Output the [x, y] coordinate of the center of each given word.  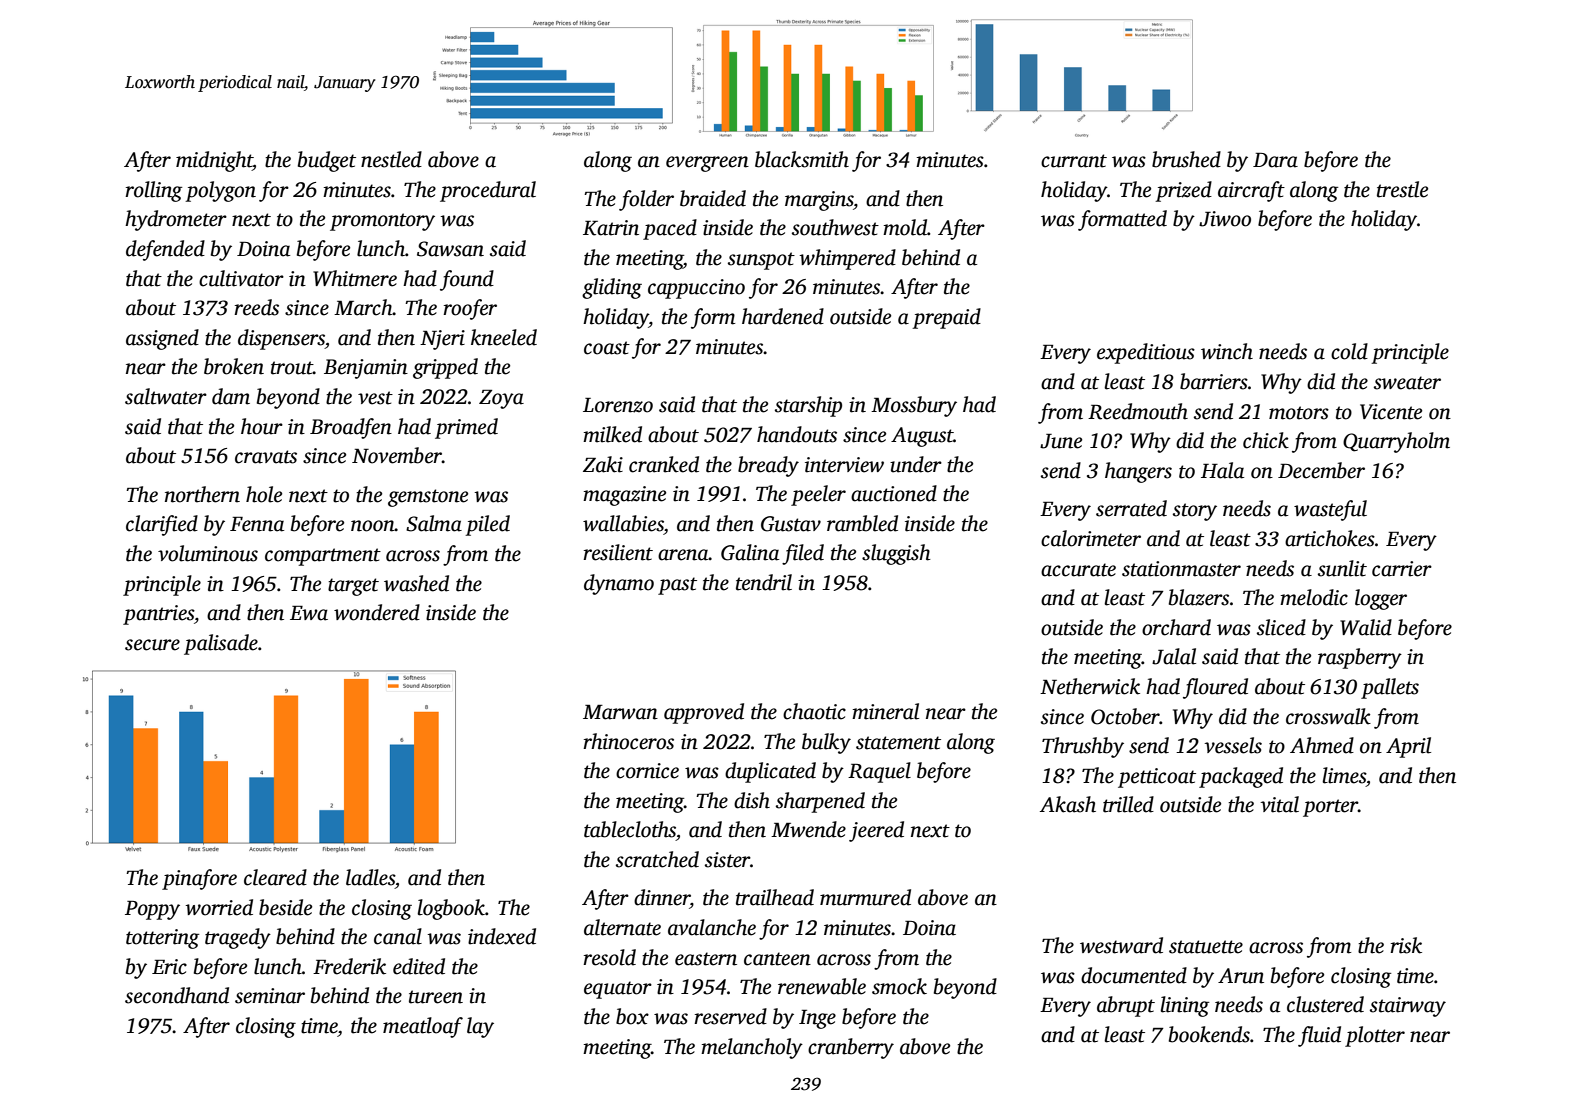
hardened [783, 316]
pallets [1390, 688]
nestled [391, 159]
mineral [885, 711]
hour [262, 426]
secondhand [177, 995]
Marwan [620, 712]
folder [646, 200]
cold [1349, 351]
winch [1227, 351]
